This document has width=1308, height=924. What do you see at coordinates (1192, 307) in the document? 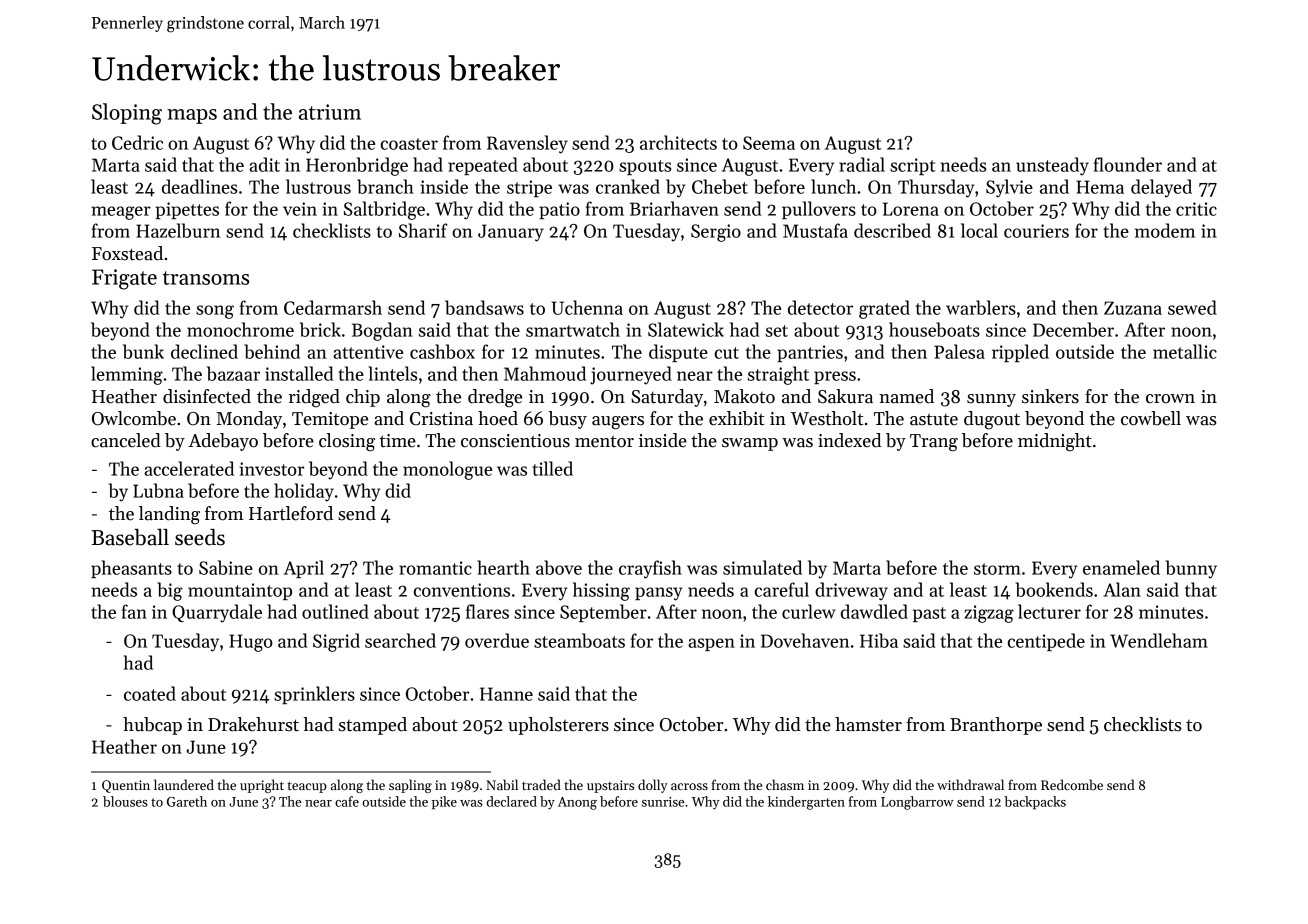
I see `sewed` at bounding box center [1192, 307].
